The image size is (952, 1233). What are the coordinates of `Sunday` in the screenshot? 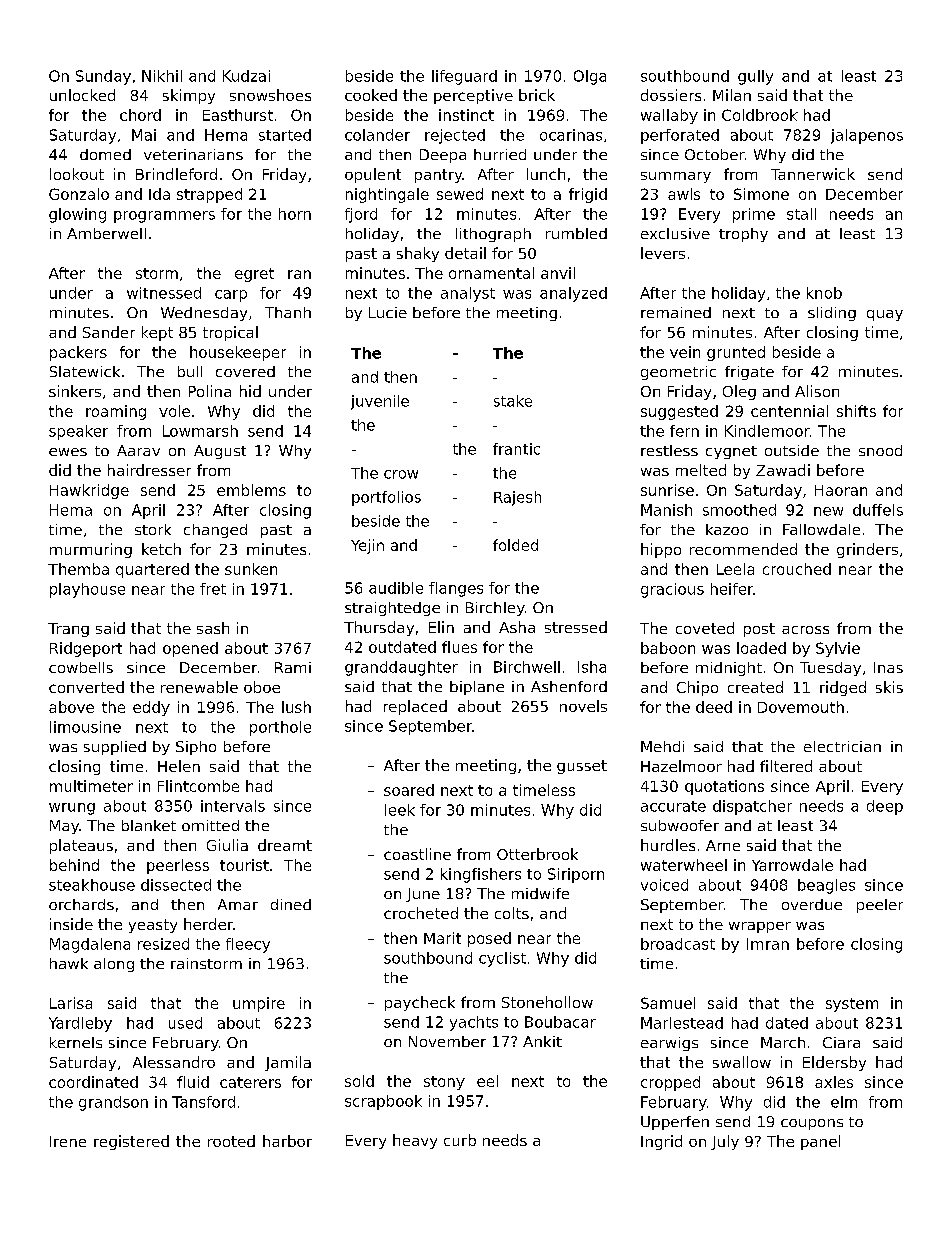 It's located at (103, 77).
